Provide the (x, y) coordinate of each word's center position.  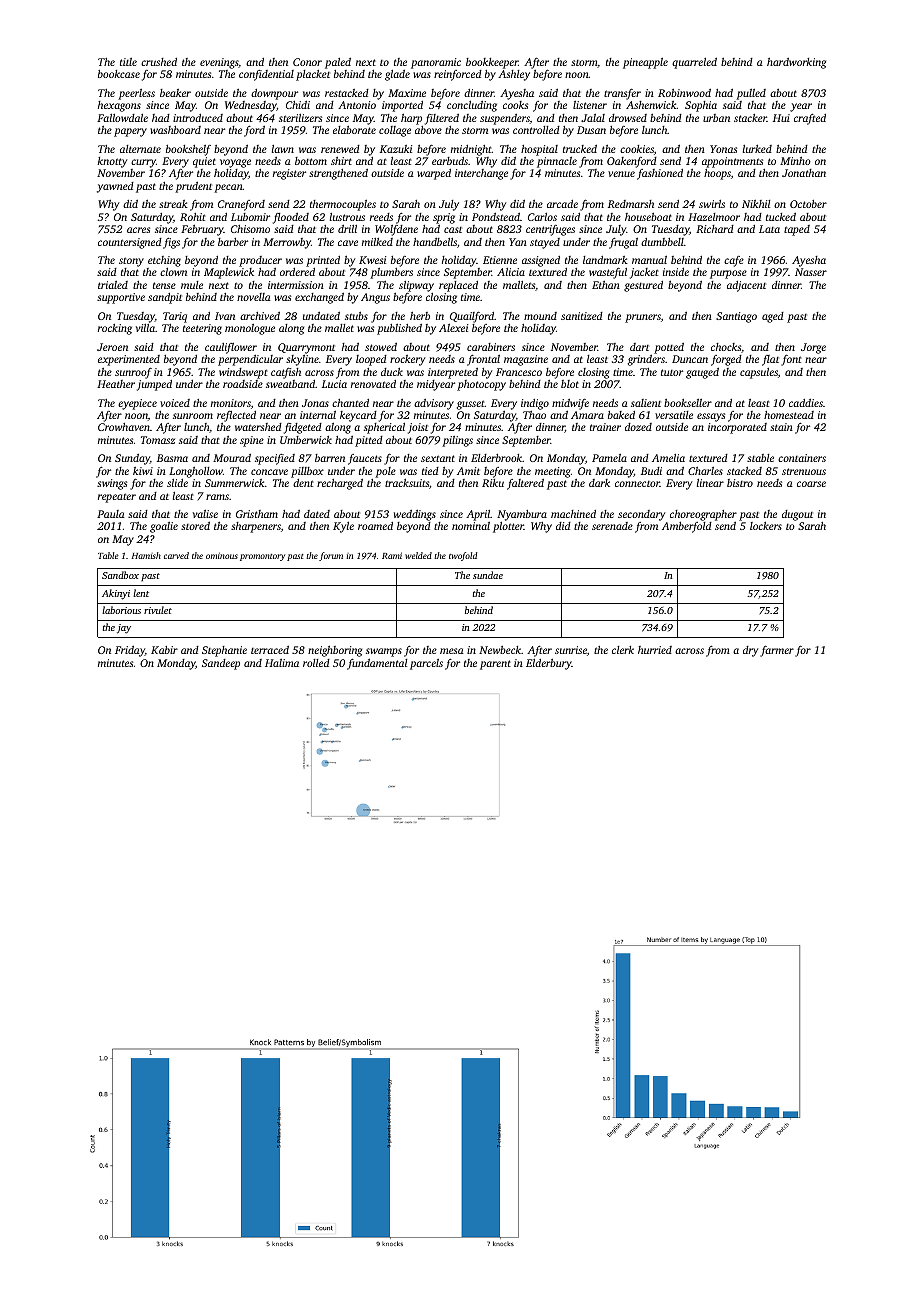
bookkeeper (492, 63)
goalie (164, 527)
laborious (121, 610)
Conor (307, 62)
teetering (202, 329)
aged (773, 317)
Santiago (736, 317)
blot (570, 384)
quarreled (694, 63)
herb (420, 316)
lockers (766, 525)
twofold (463, 556)
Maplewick (229, 273)
